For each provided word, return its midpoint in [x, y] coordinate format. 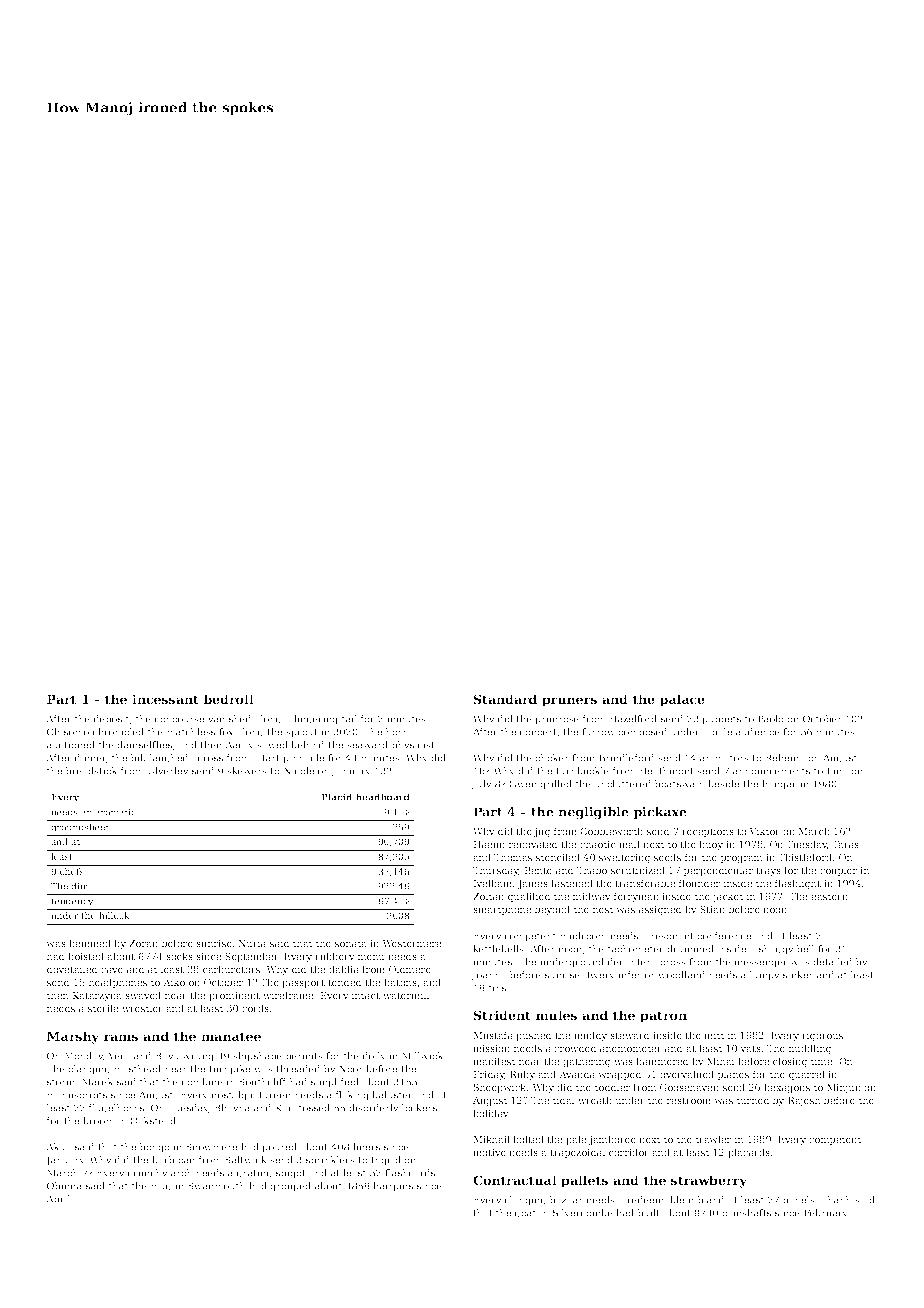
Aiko [174, 982]
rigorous [822, 1036]
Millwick [423, 1056]
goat [526, 1214]
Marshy [73, 1037]
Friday [489, 1075]
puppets [721, 720]
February [826, 1214]
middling [810, 1049]
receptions [708, 832]
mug [161, 1188]
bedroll [229, 699]
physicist [413, 746]
